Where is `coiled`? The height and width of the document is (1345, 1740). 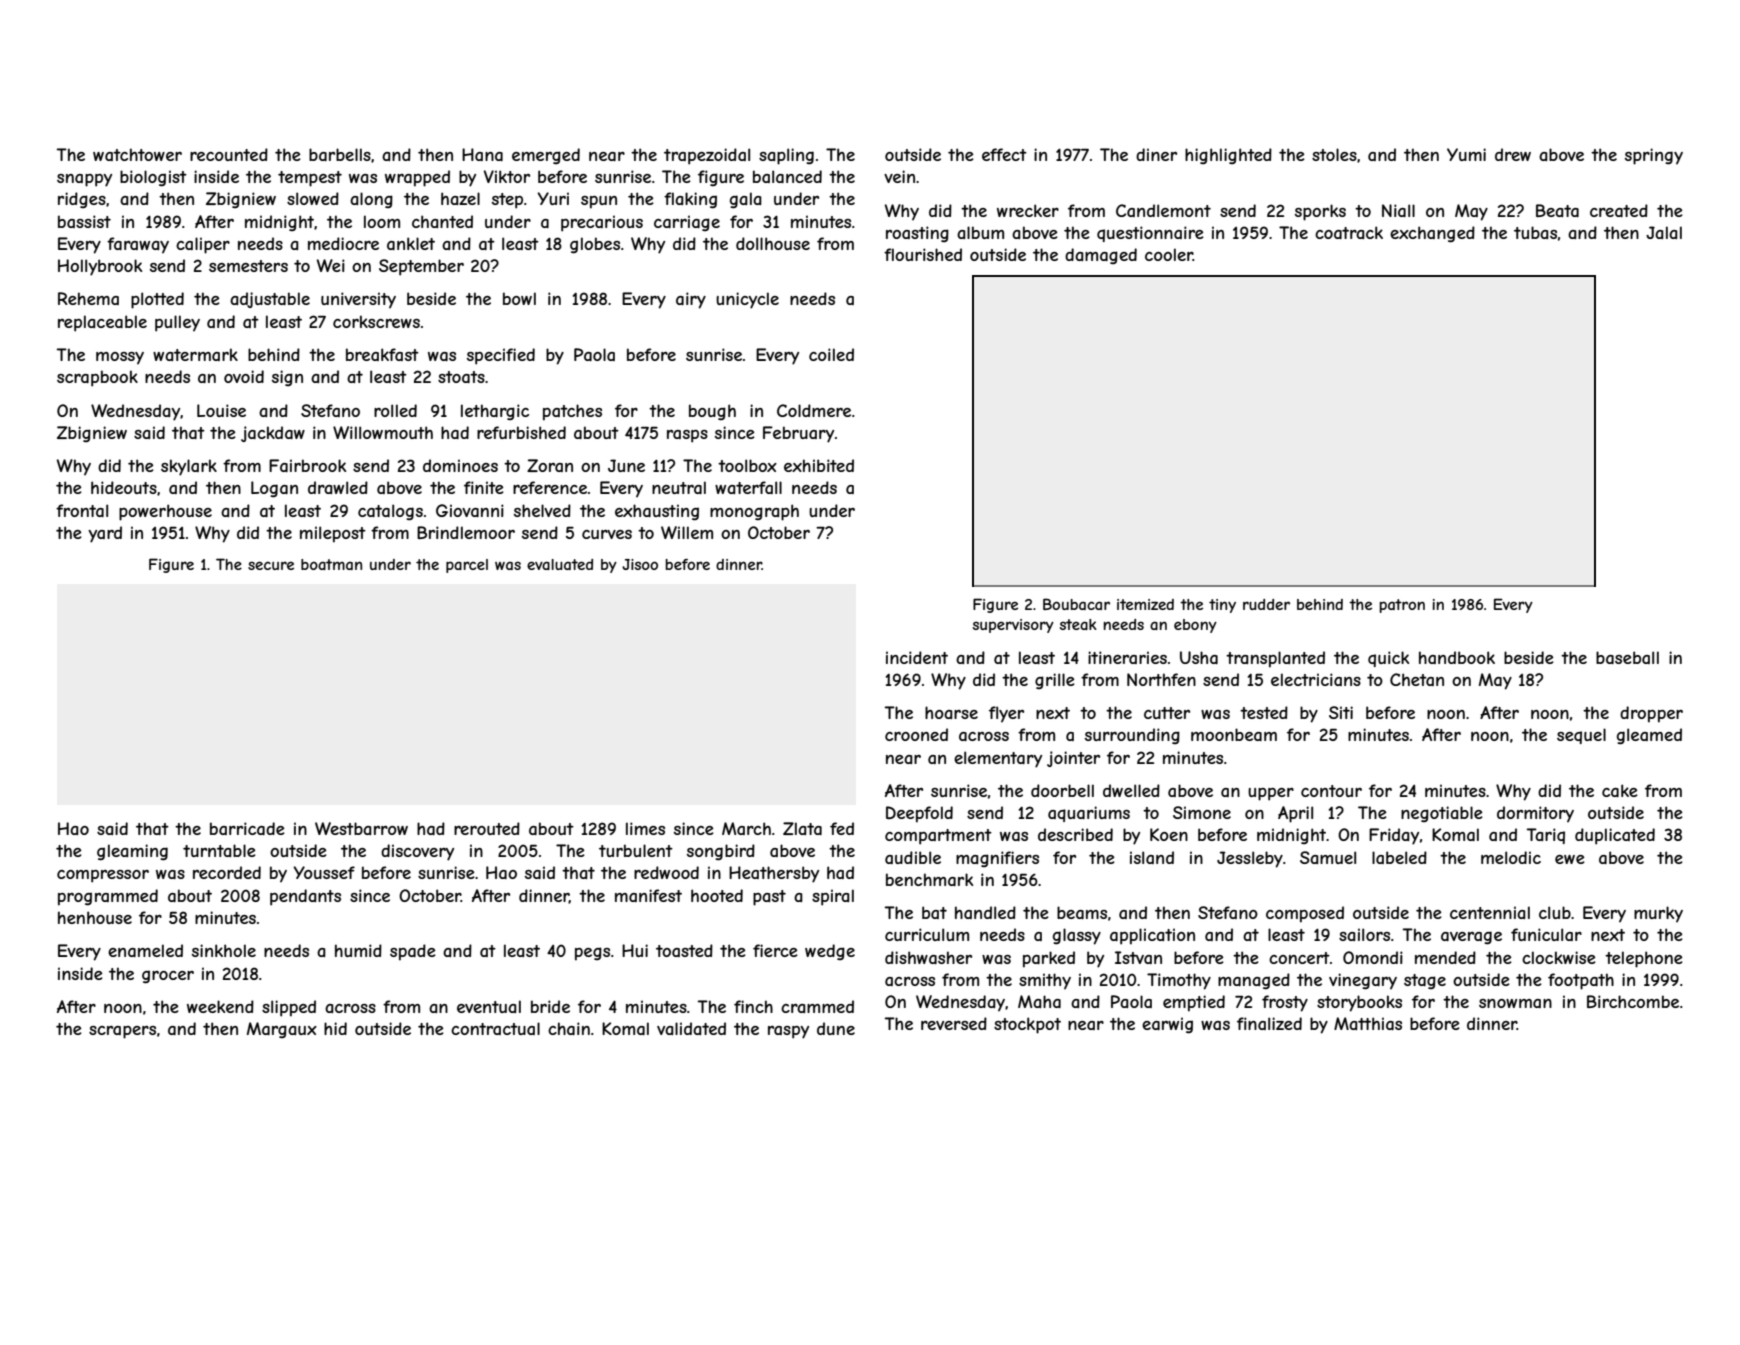
coiled is located at coordinates (831, 354).
